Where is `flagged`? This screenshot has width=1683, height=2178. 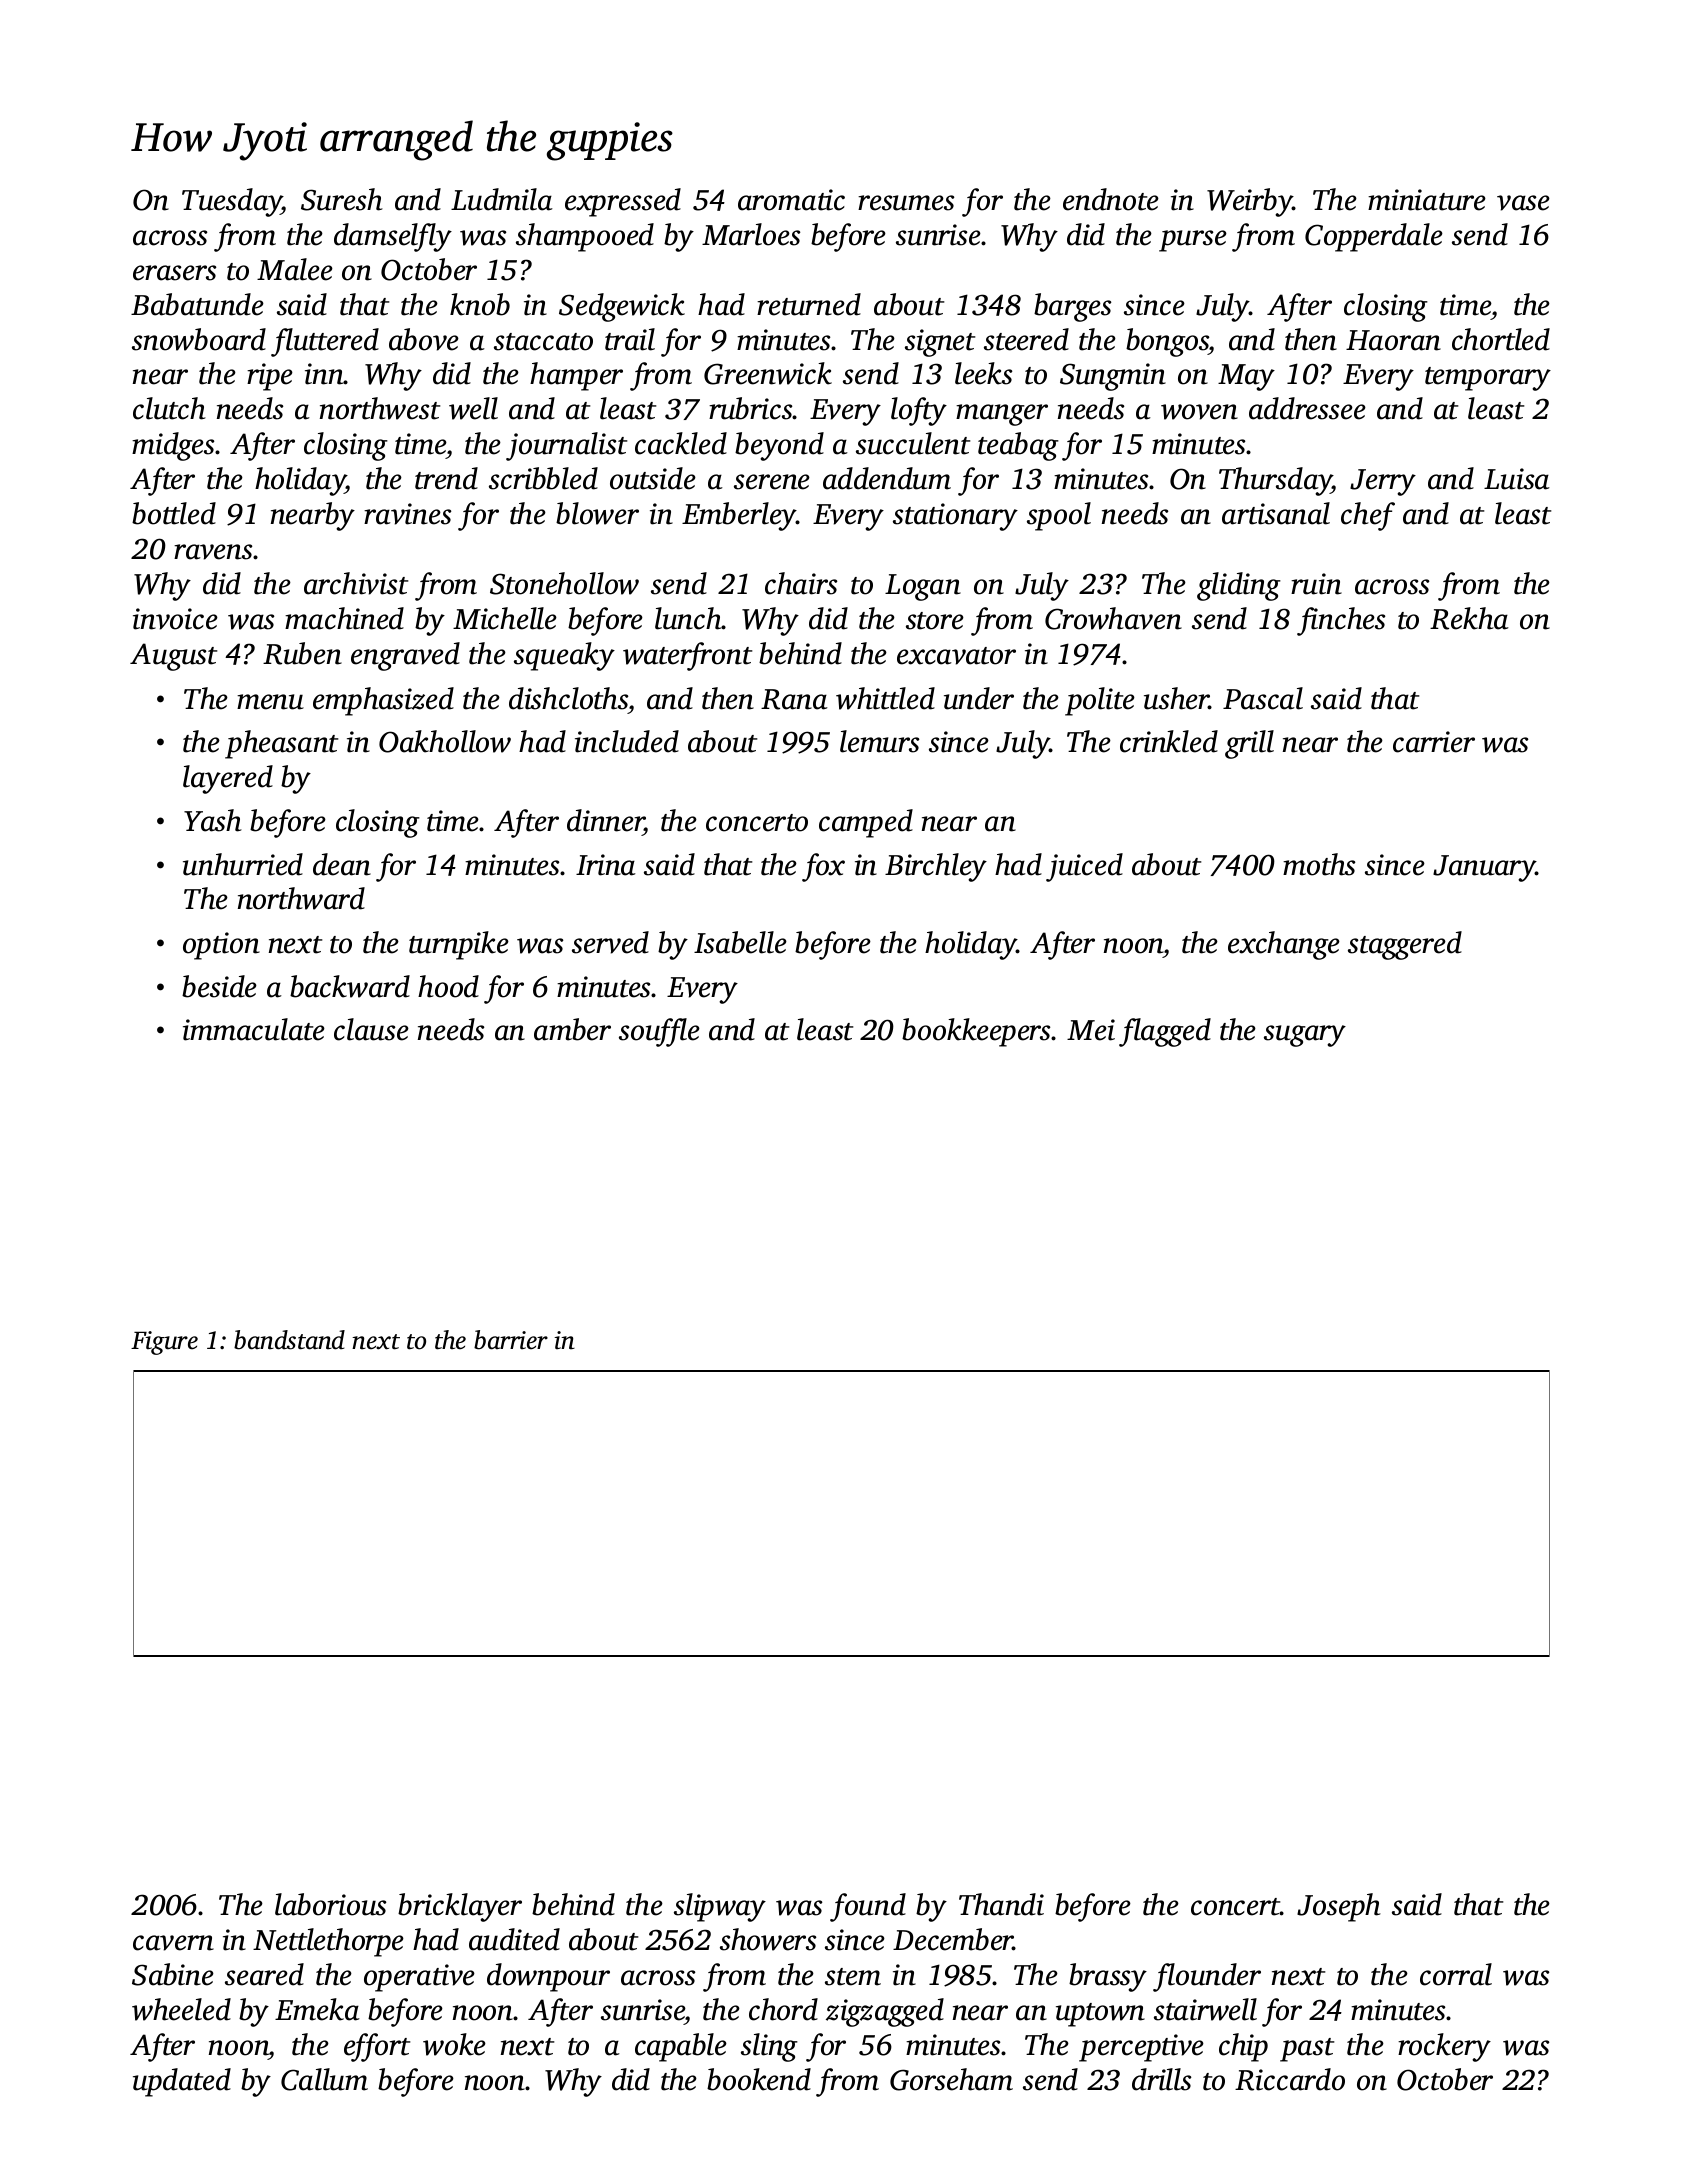 flagged is located at coordinates (1165, 1032).
